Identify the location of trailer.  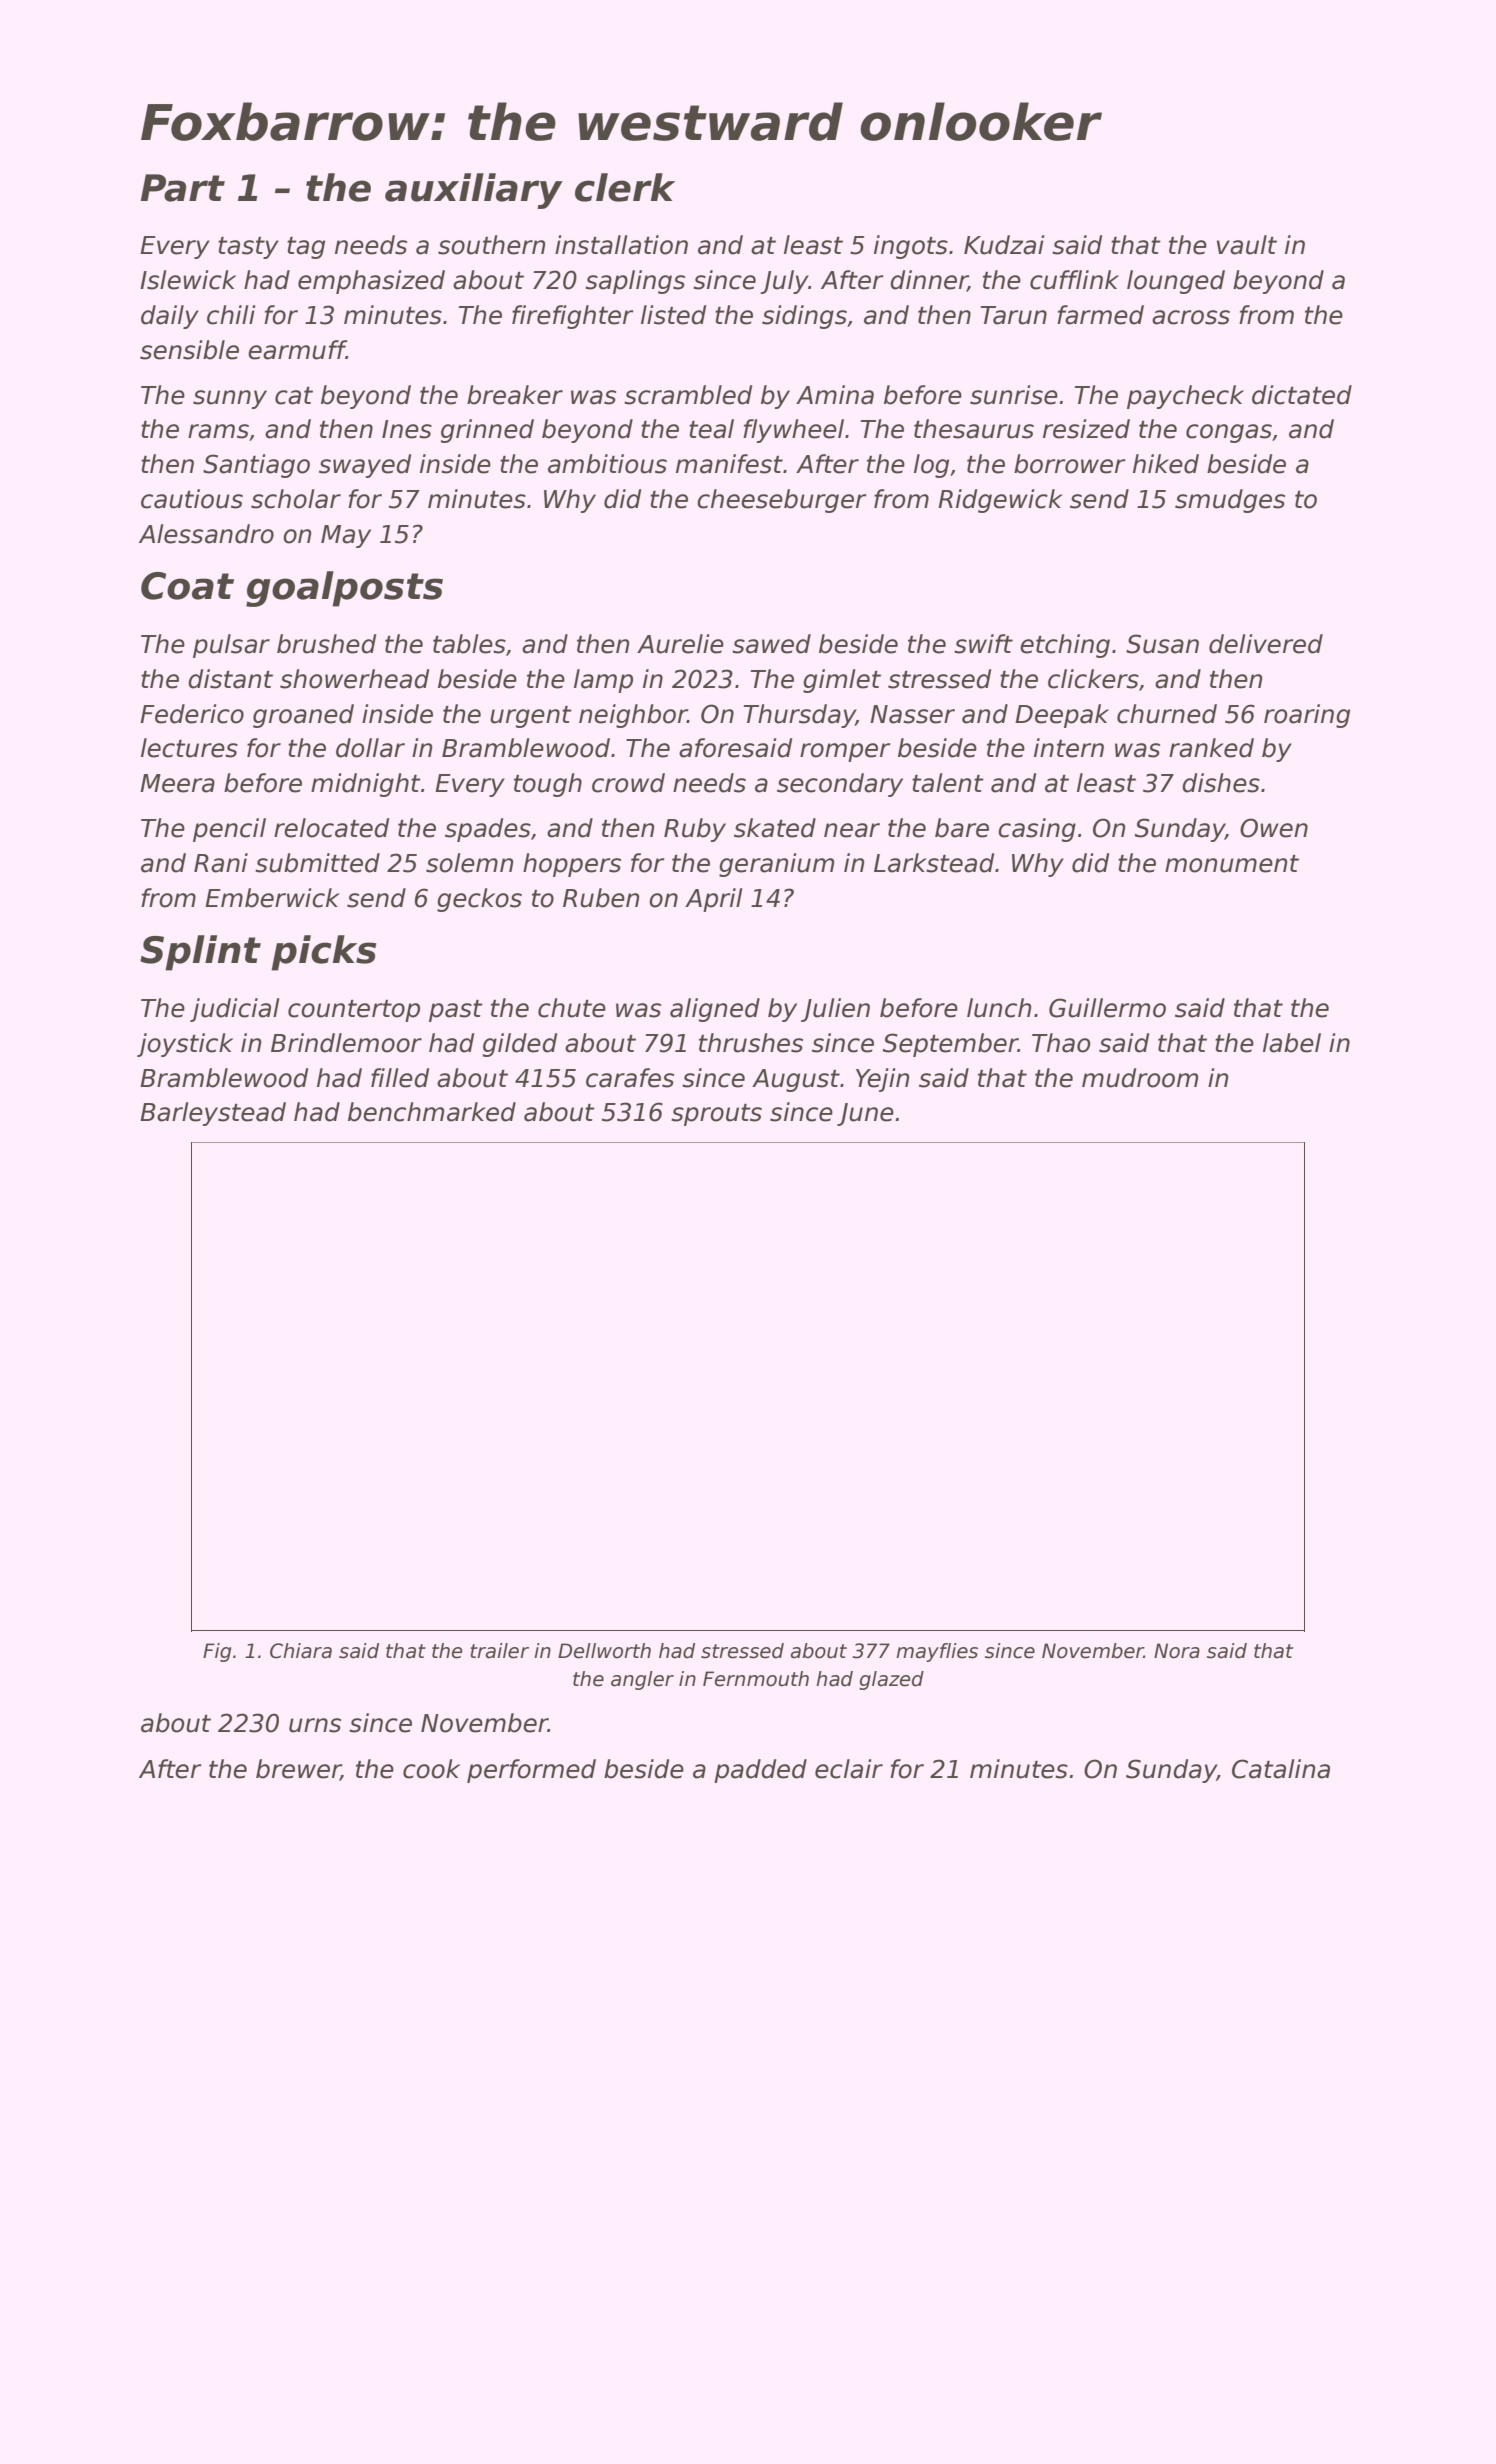
(499, 1651).
